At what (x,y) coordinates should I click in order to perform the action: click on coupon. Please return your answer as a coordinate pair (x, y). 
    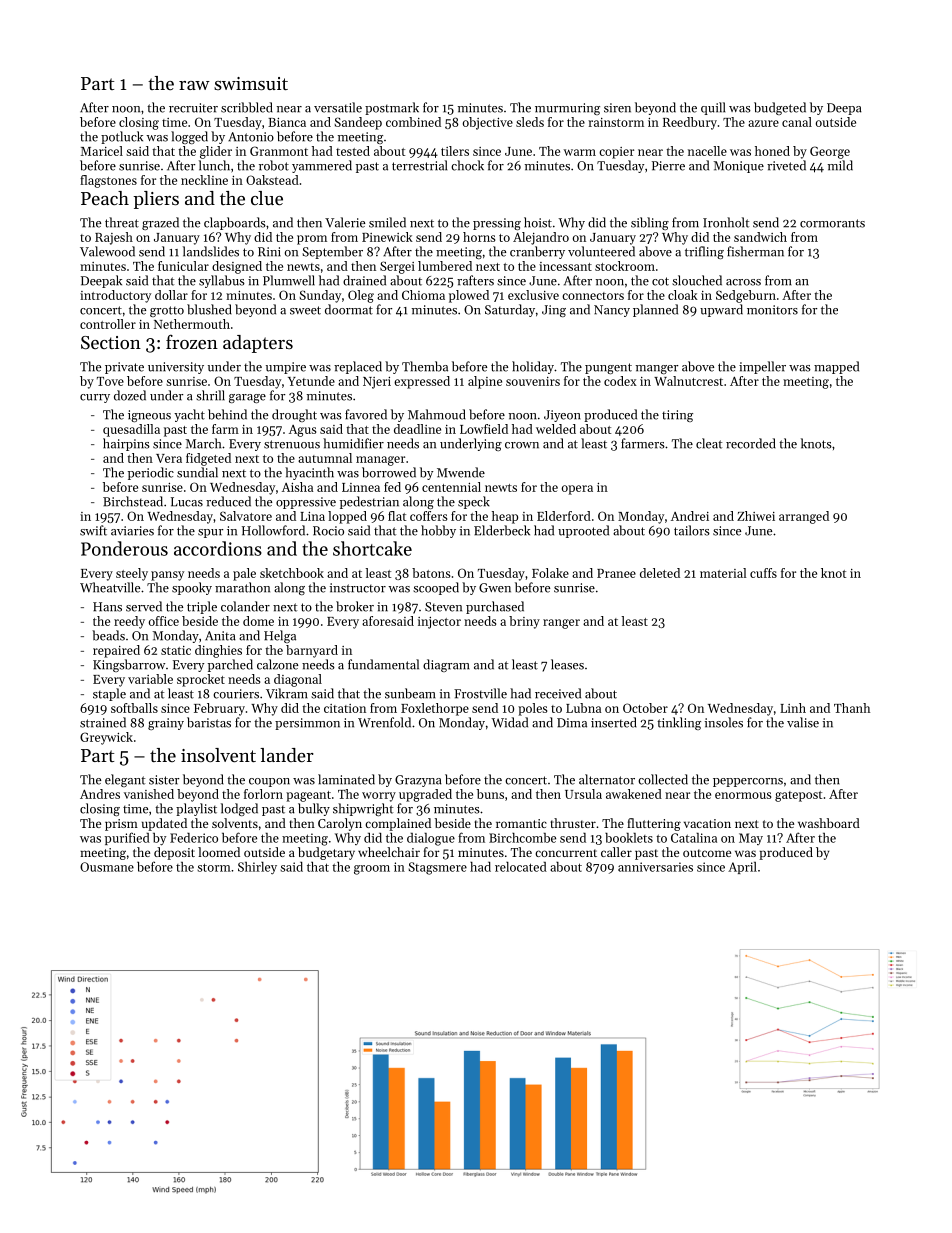
    Looking at the image, I should click on (269, 782).
